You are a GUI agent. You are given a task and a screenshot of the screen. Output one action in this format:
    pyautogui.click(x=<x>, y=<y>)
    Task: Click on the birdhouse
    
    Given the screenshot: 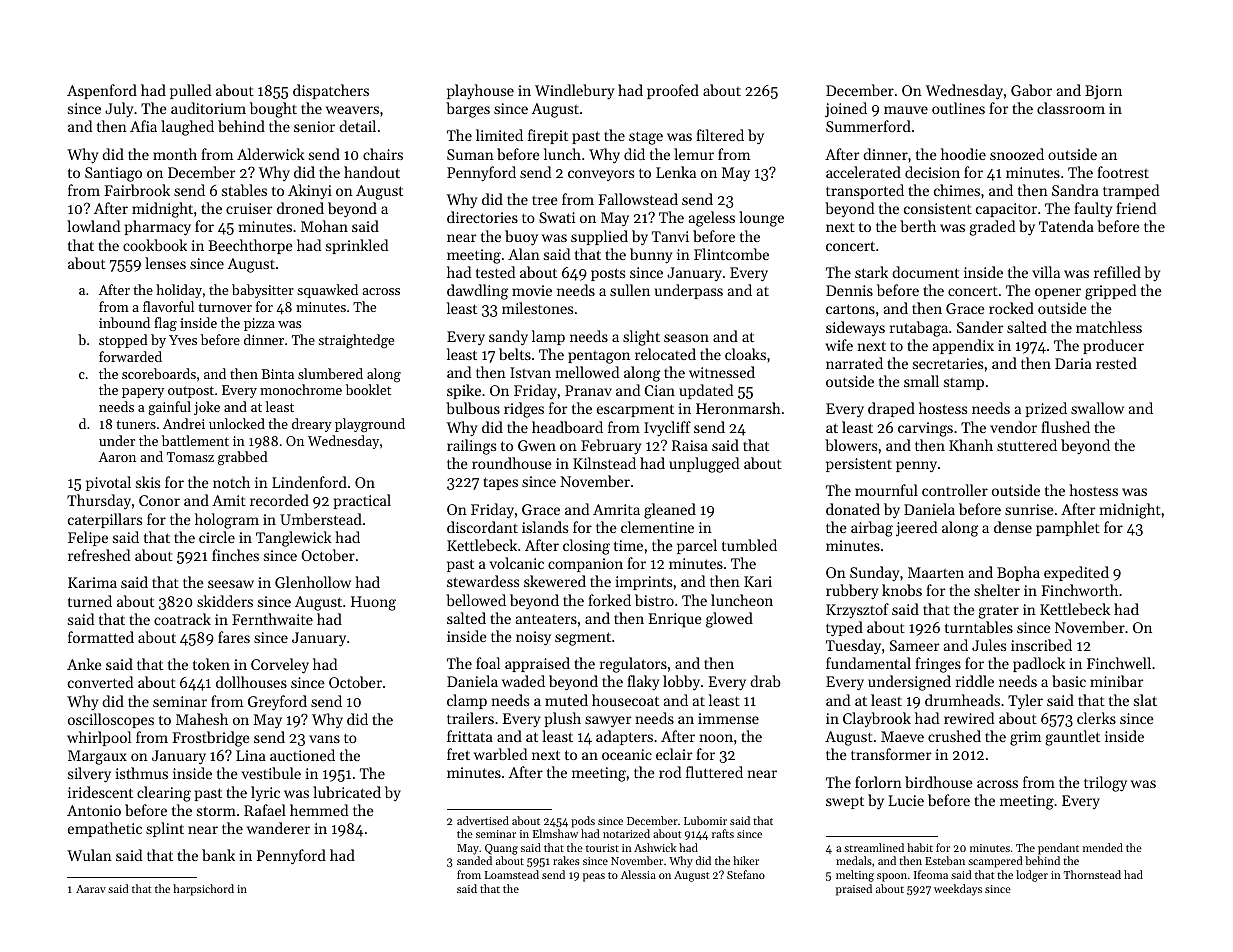 What is the action you would take?
    pyautogui.click(x=939, y=782)
